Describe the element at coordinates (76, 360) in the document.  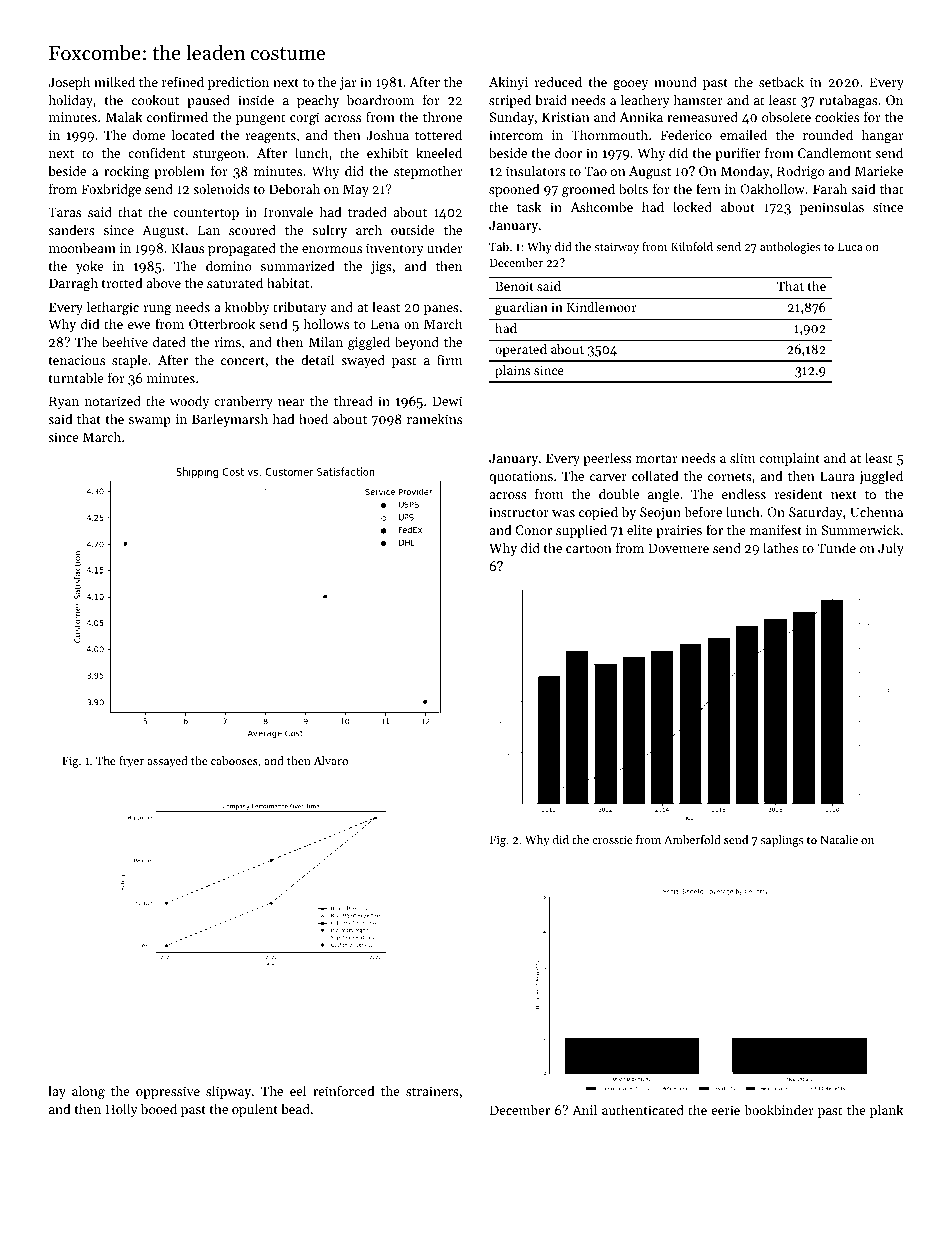
I see `tenacious` at that location.
